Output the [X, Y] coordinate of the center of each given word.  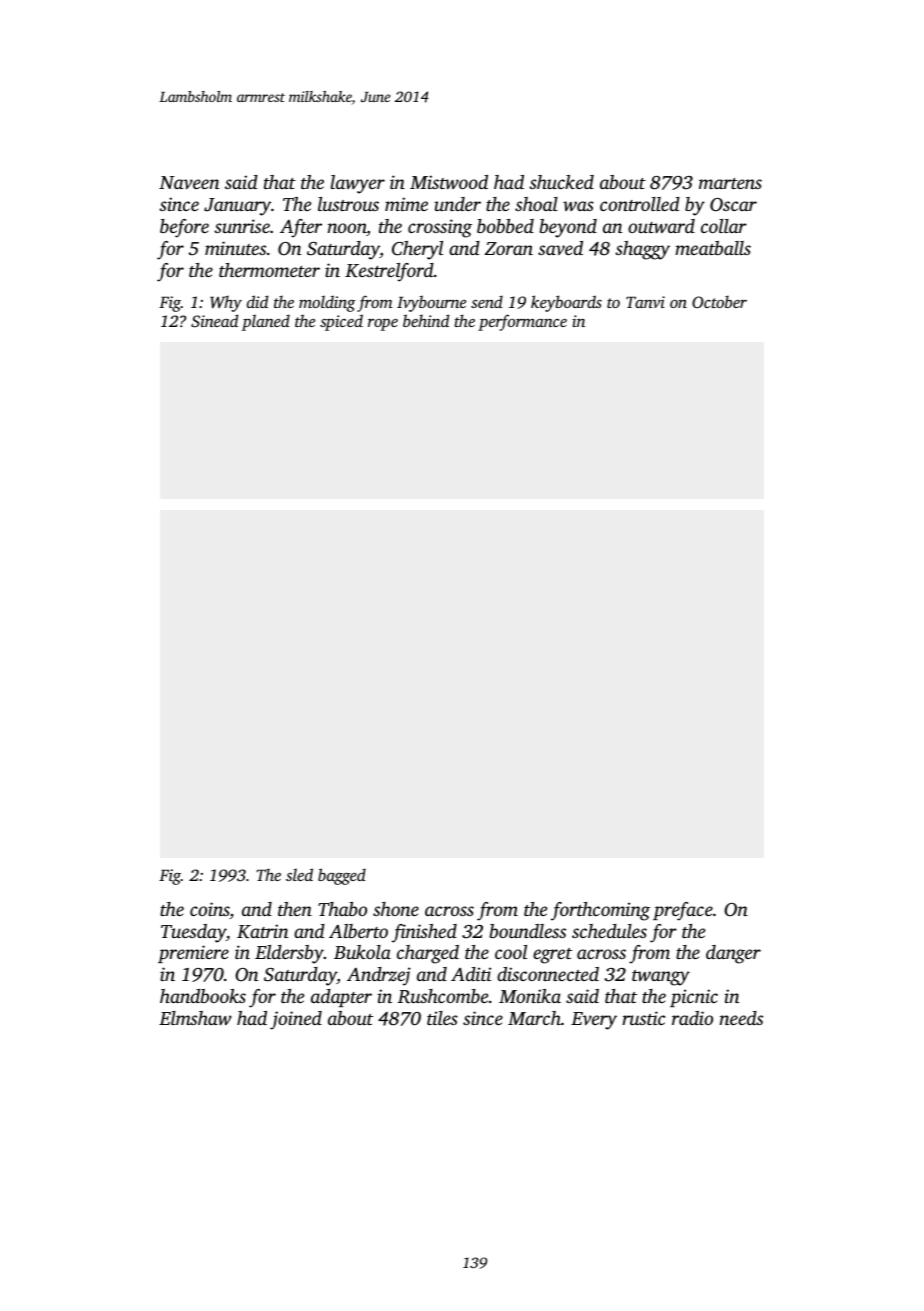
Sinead [214, 321]
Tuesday [193, 933]
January [237, 207]
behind [426, 320]
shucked [561, 182]
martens [730, 183]
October [719, 301]
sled [299, 874]
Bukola [362, 952]
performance [522, 322]
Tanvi [645, 302]
